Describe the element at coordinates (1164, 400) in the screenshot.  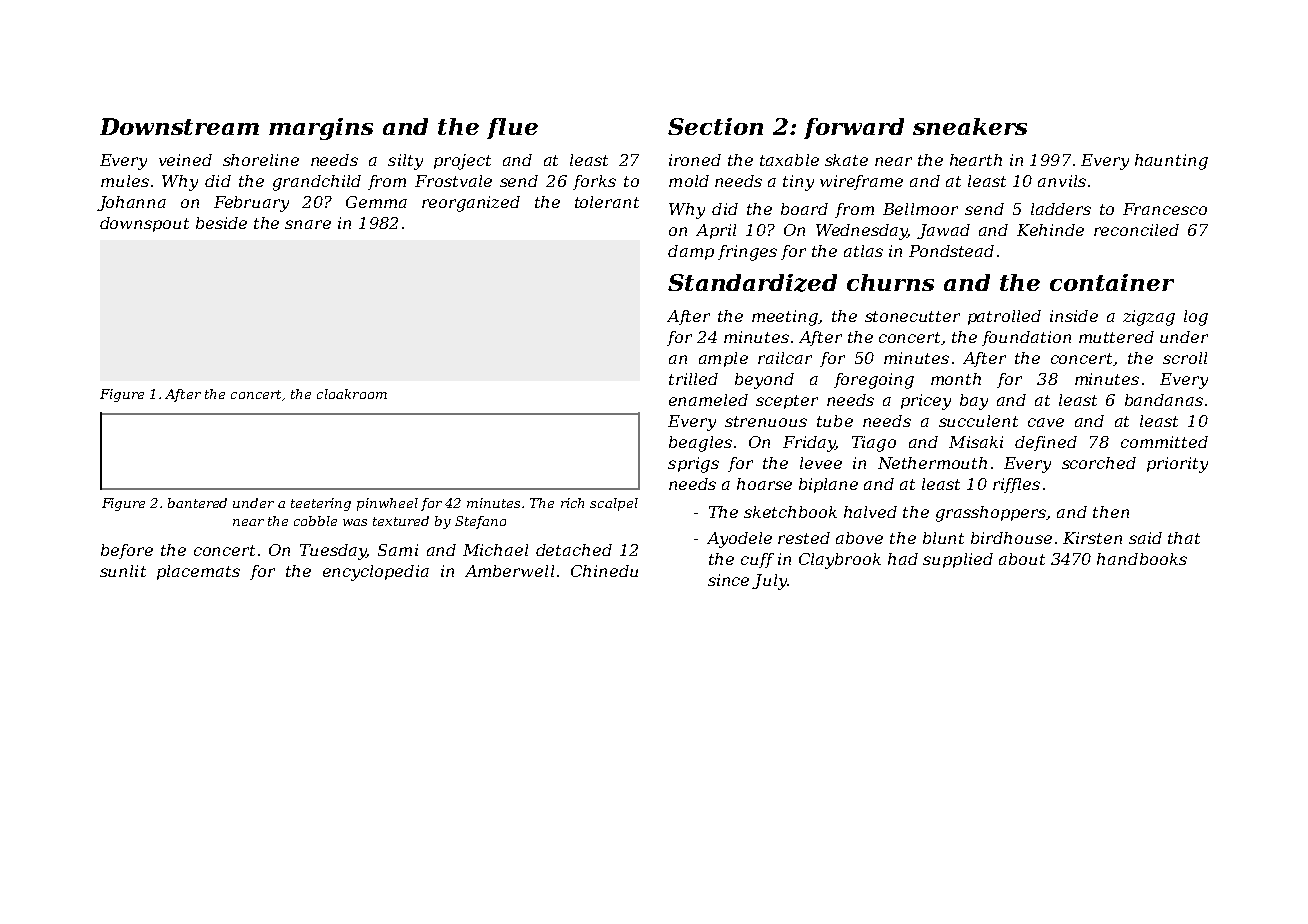
I see `bandanas` at that location.
